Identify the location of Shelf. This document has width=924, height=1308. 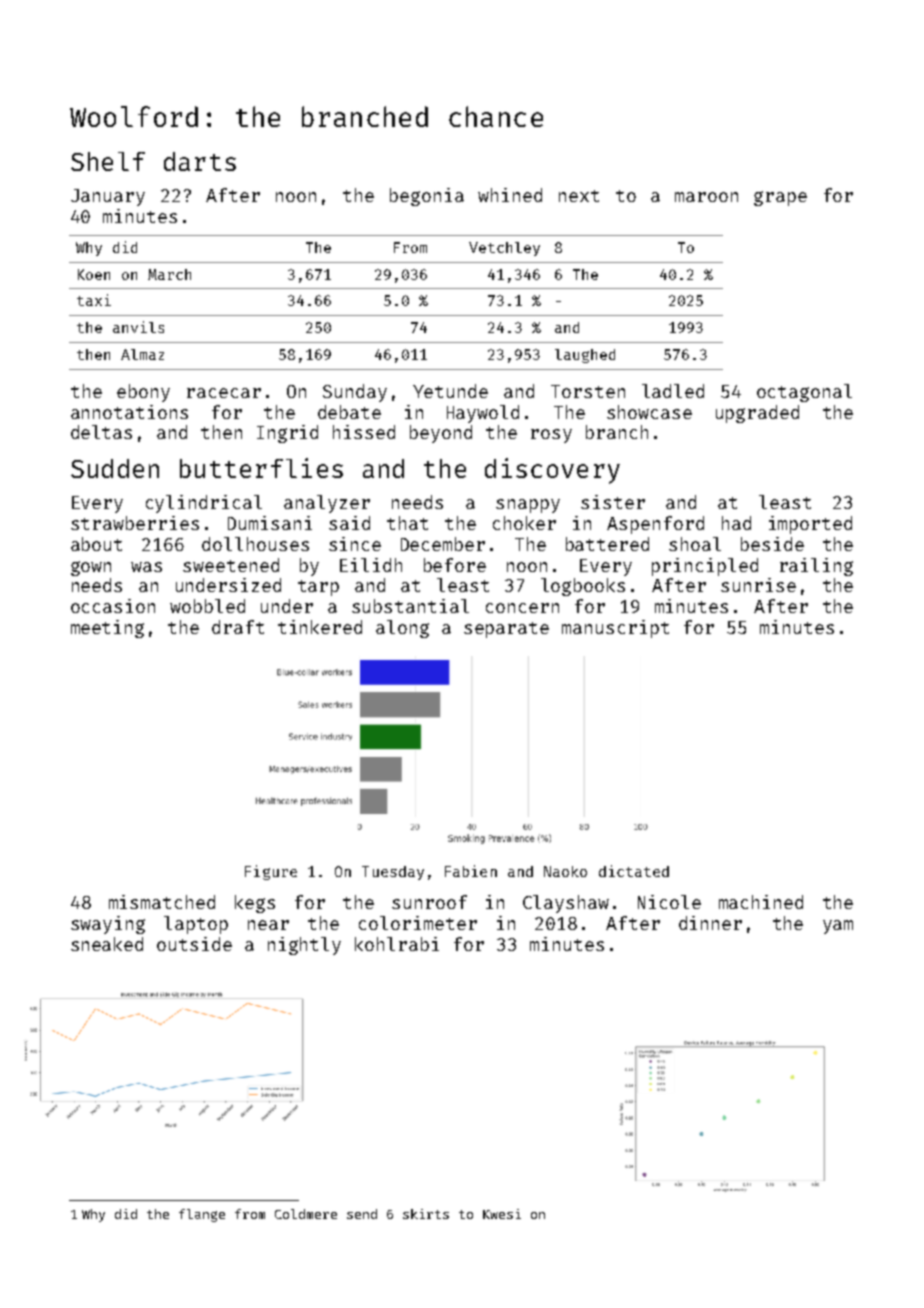
(108, 161).
